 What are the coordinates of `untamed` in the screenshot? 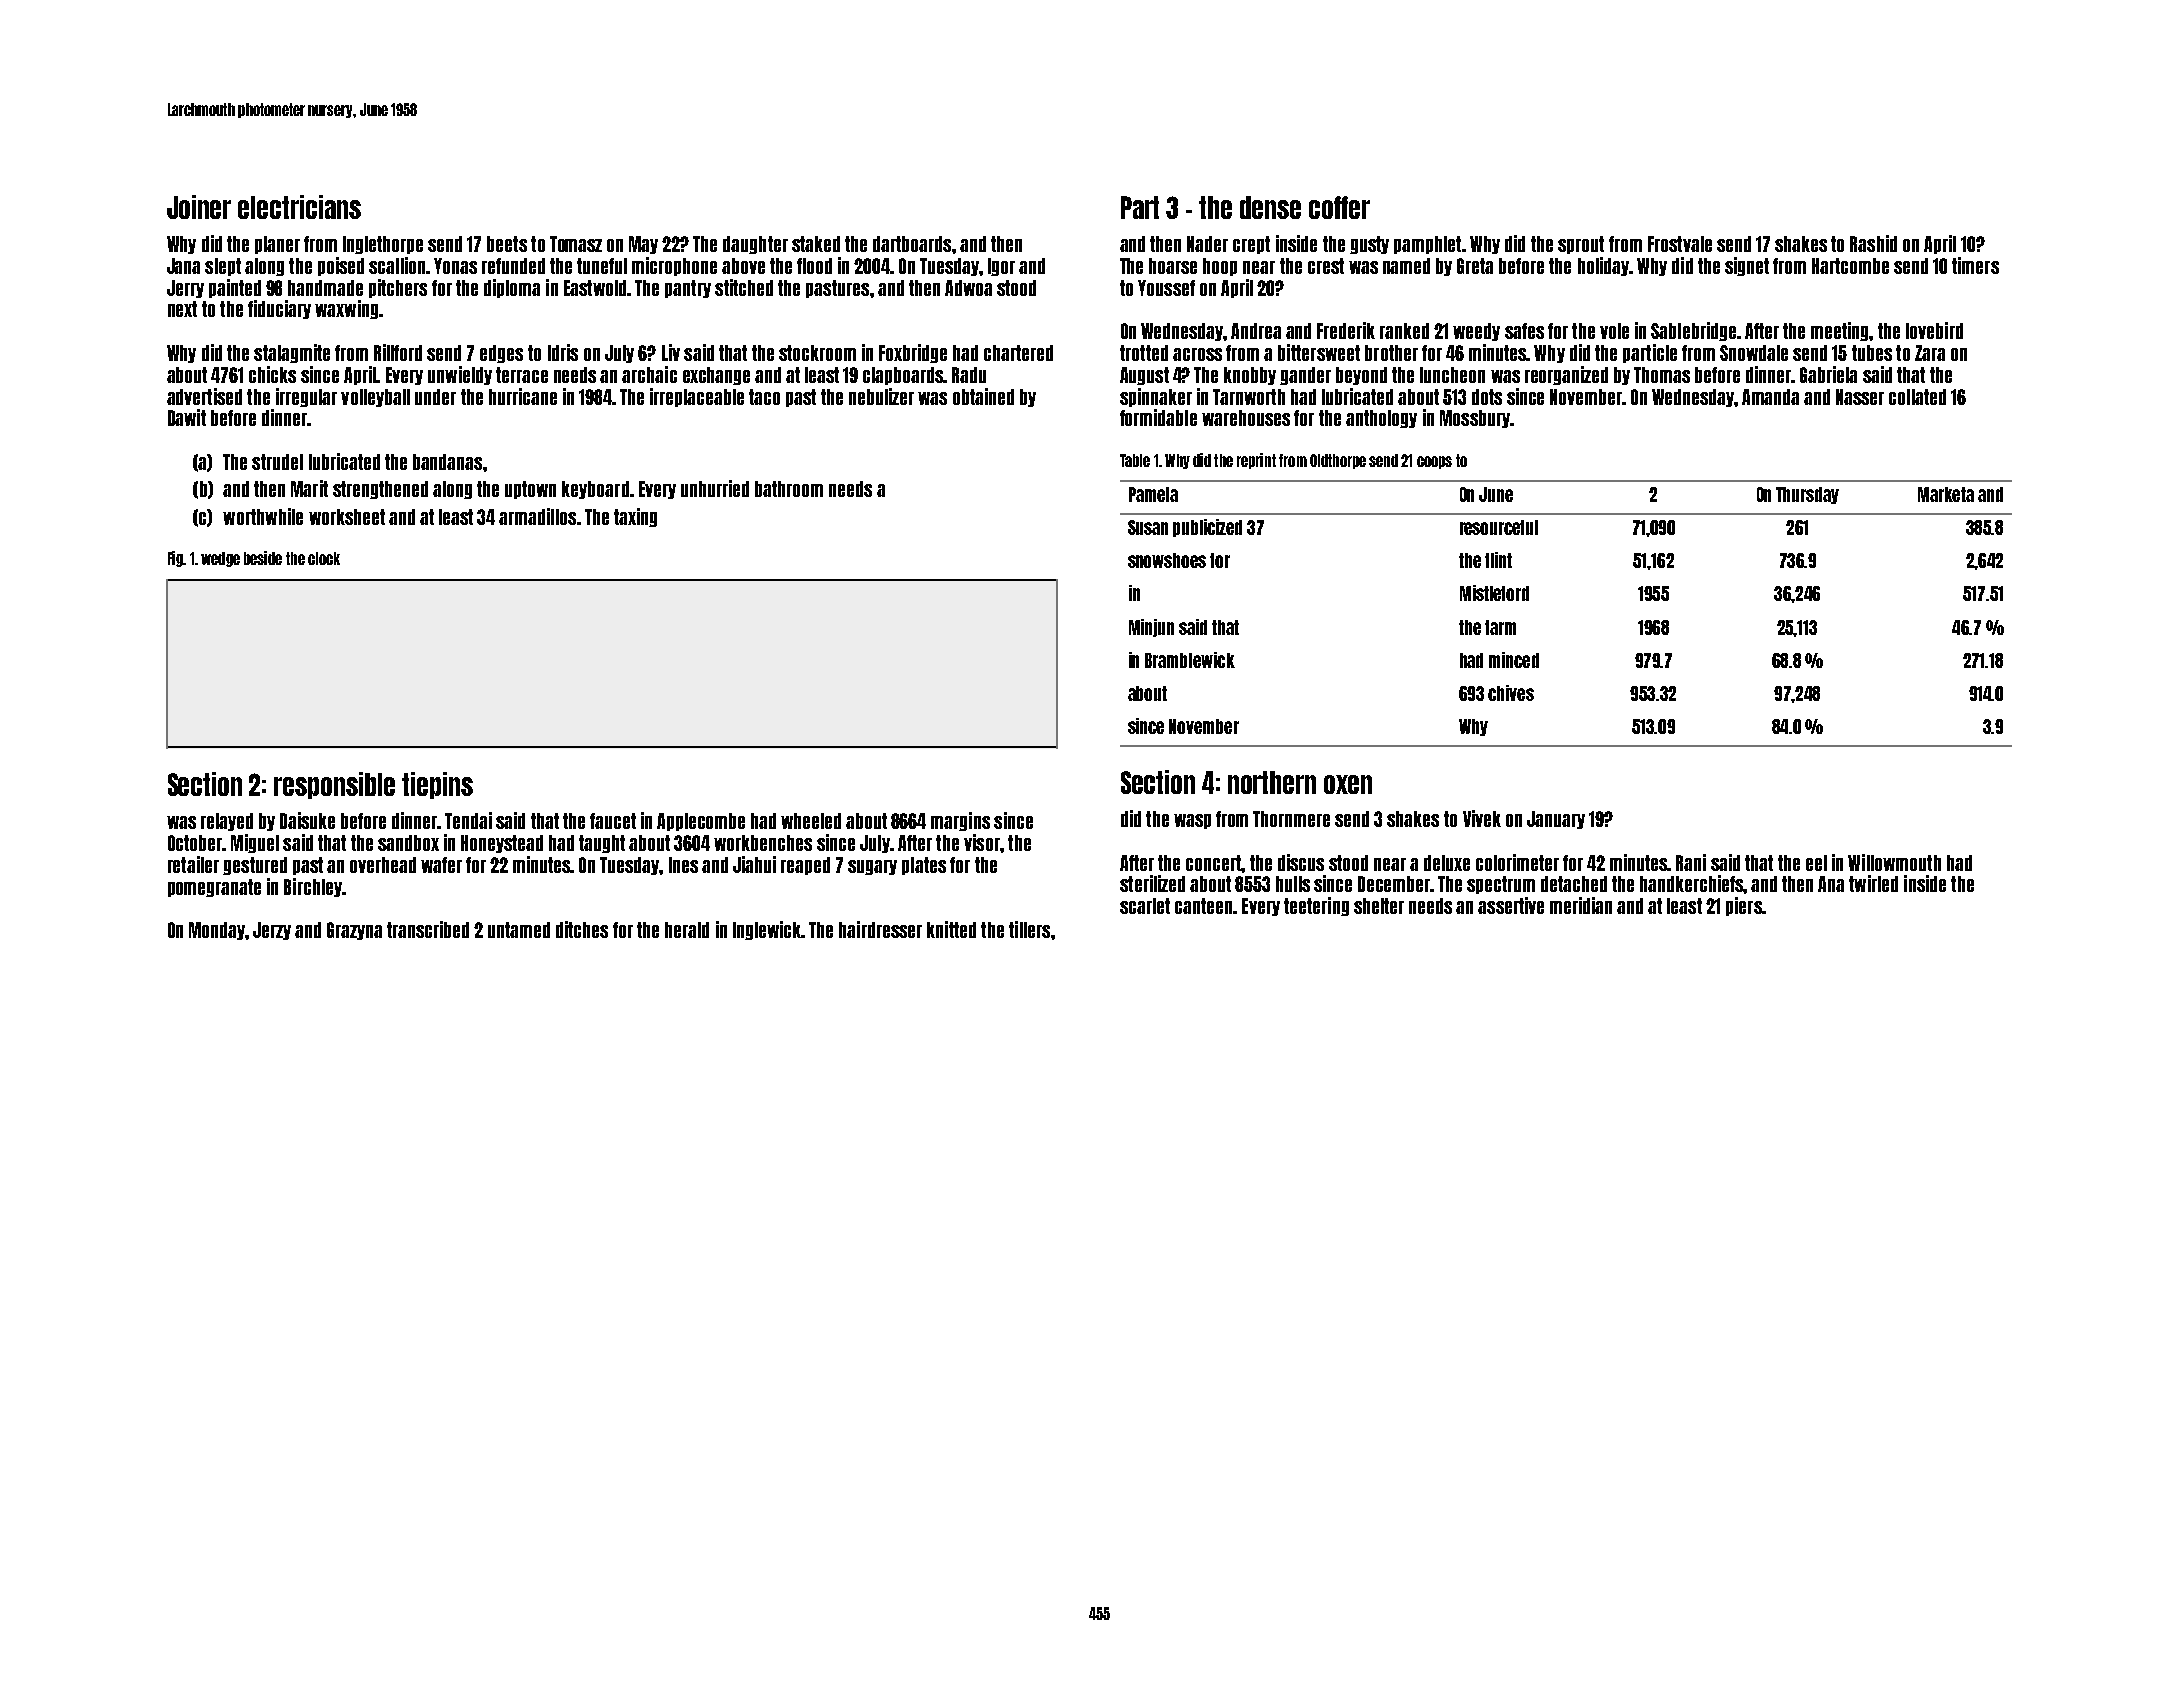 It's located at (519, 930).
